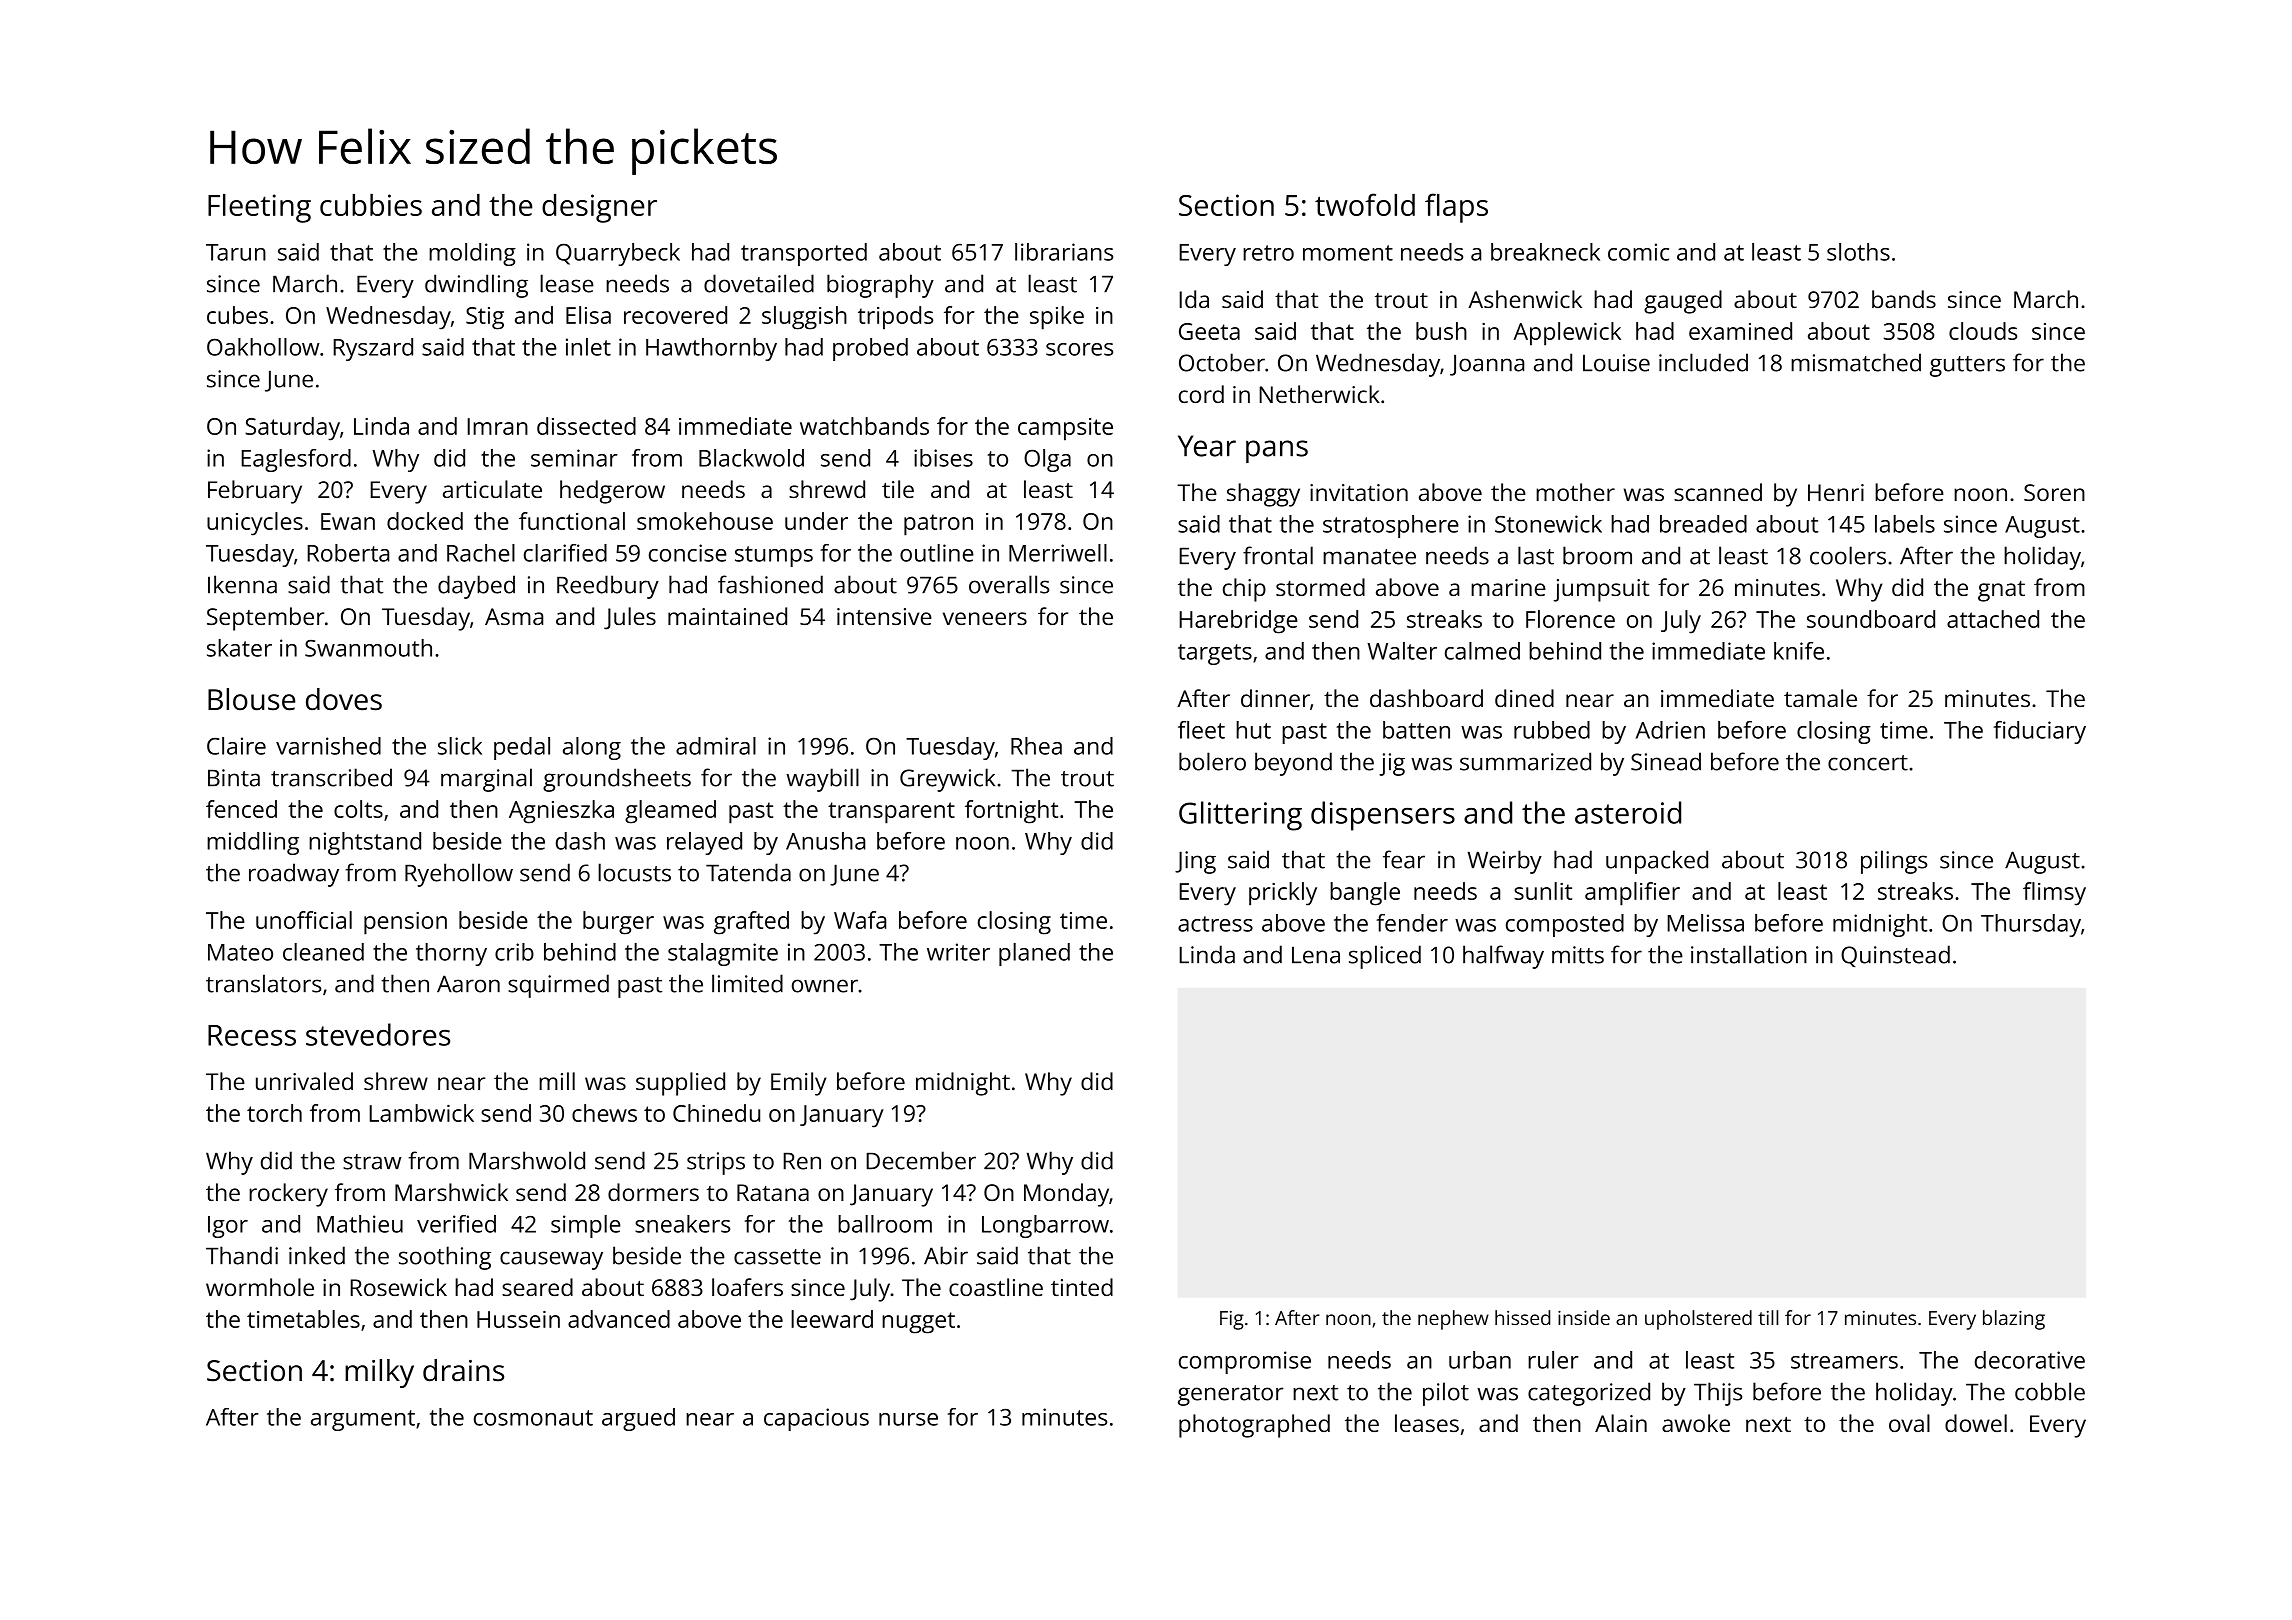  I want to click on scores, so click(1079, 349).
